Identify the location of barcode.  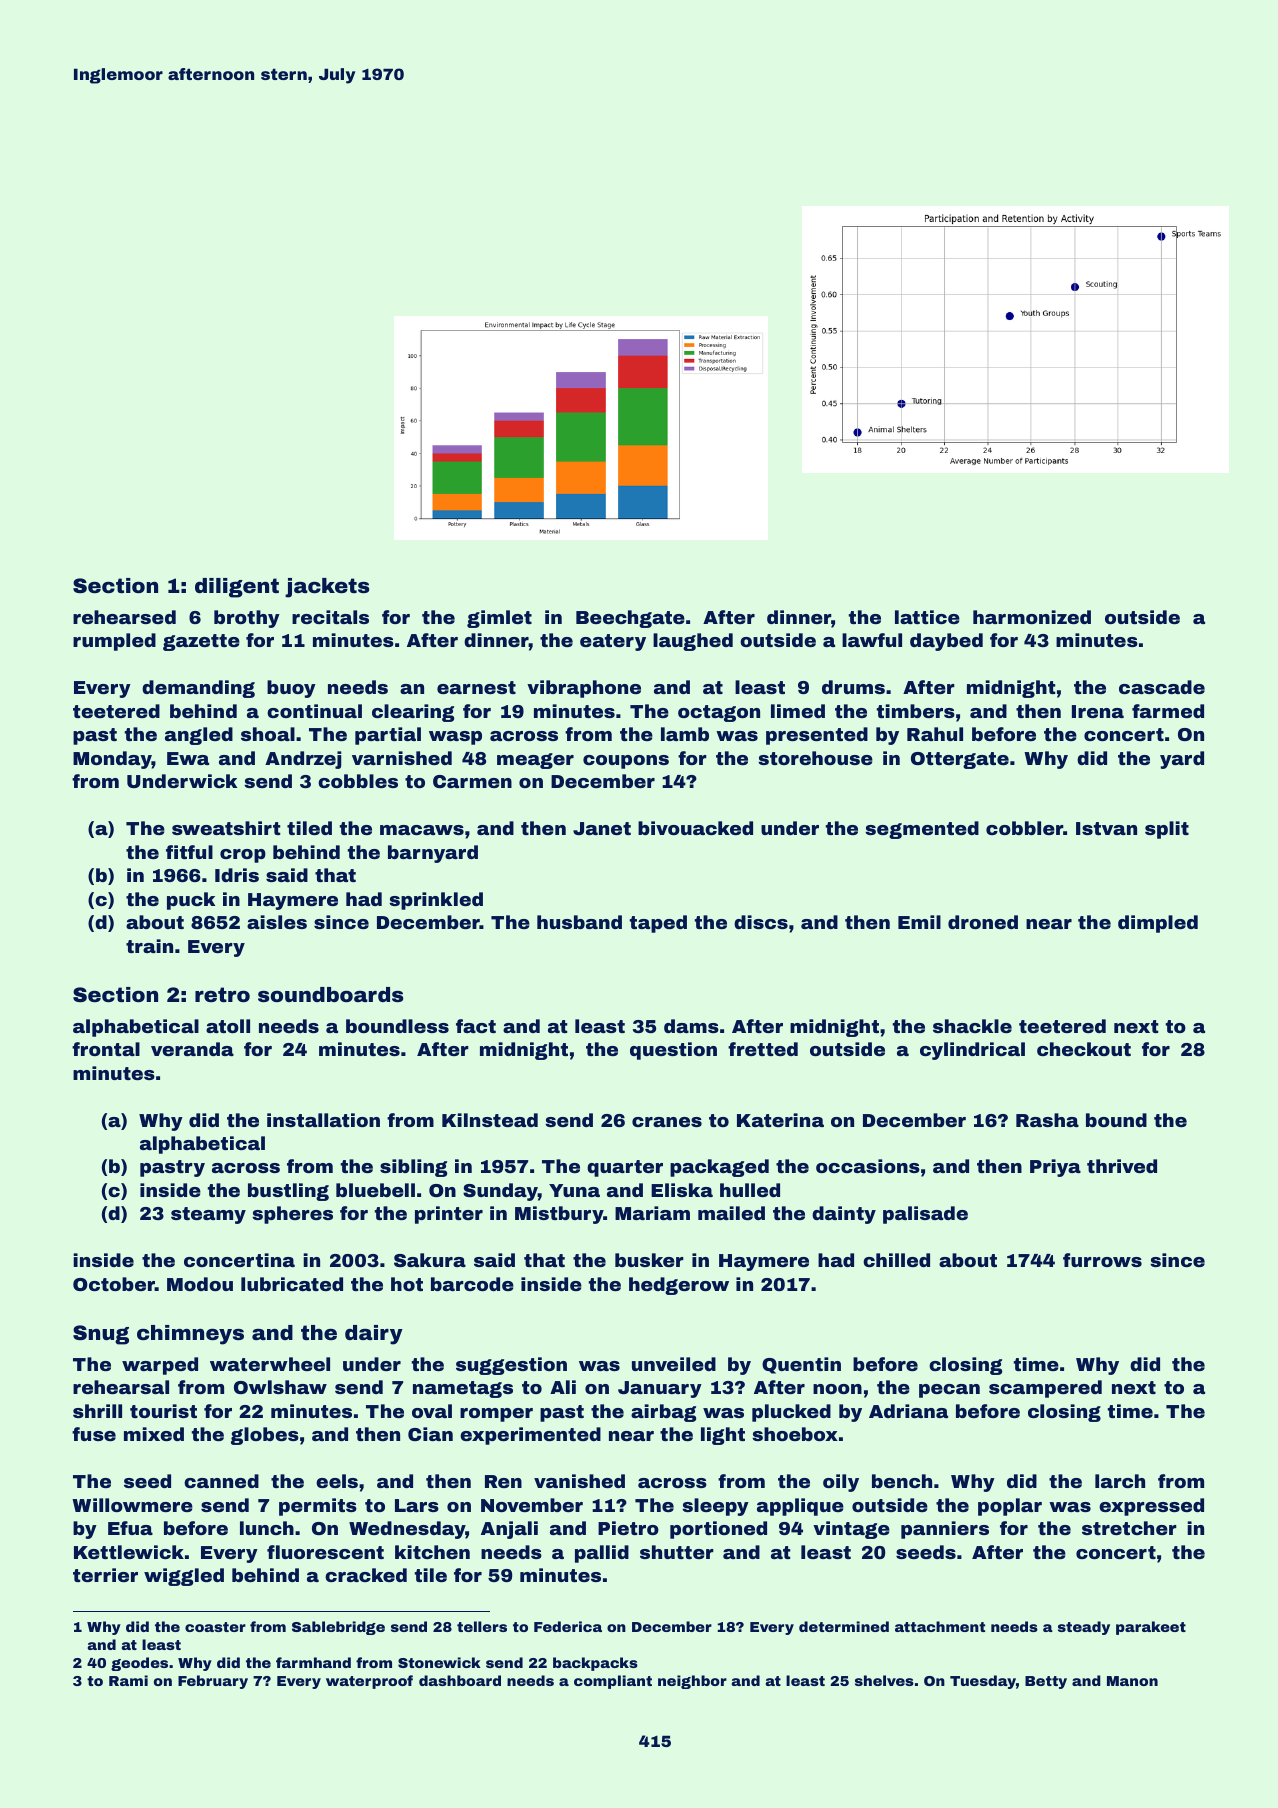
(472, 1284).
